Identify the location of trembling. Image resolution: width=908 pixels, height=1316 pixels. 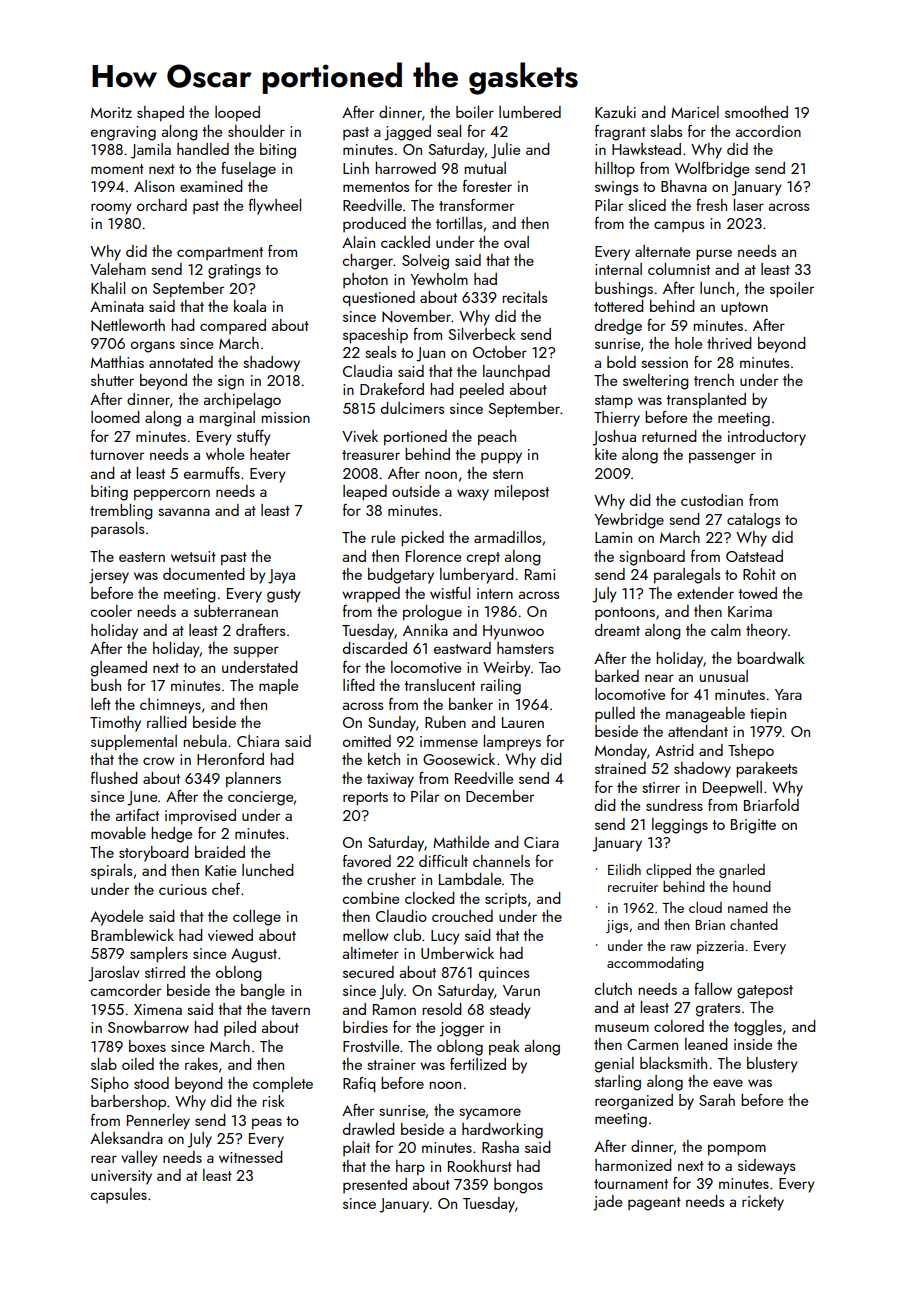
(121, 512).
